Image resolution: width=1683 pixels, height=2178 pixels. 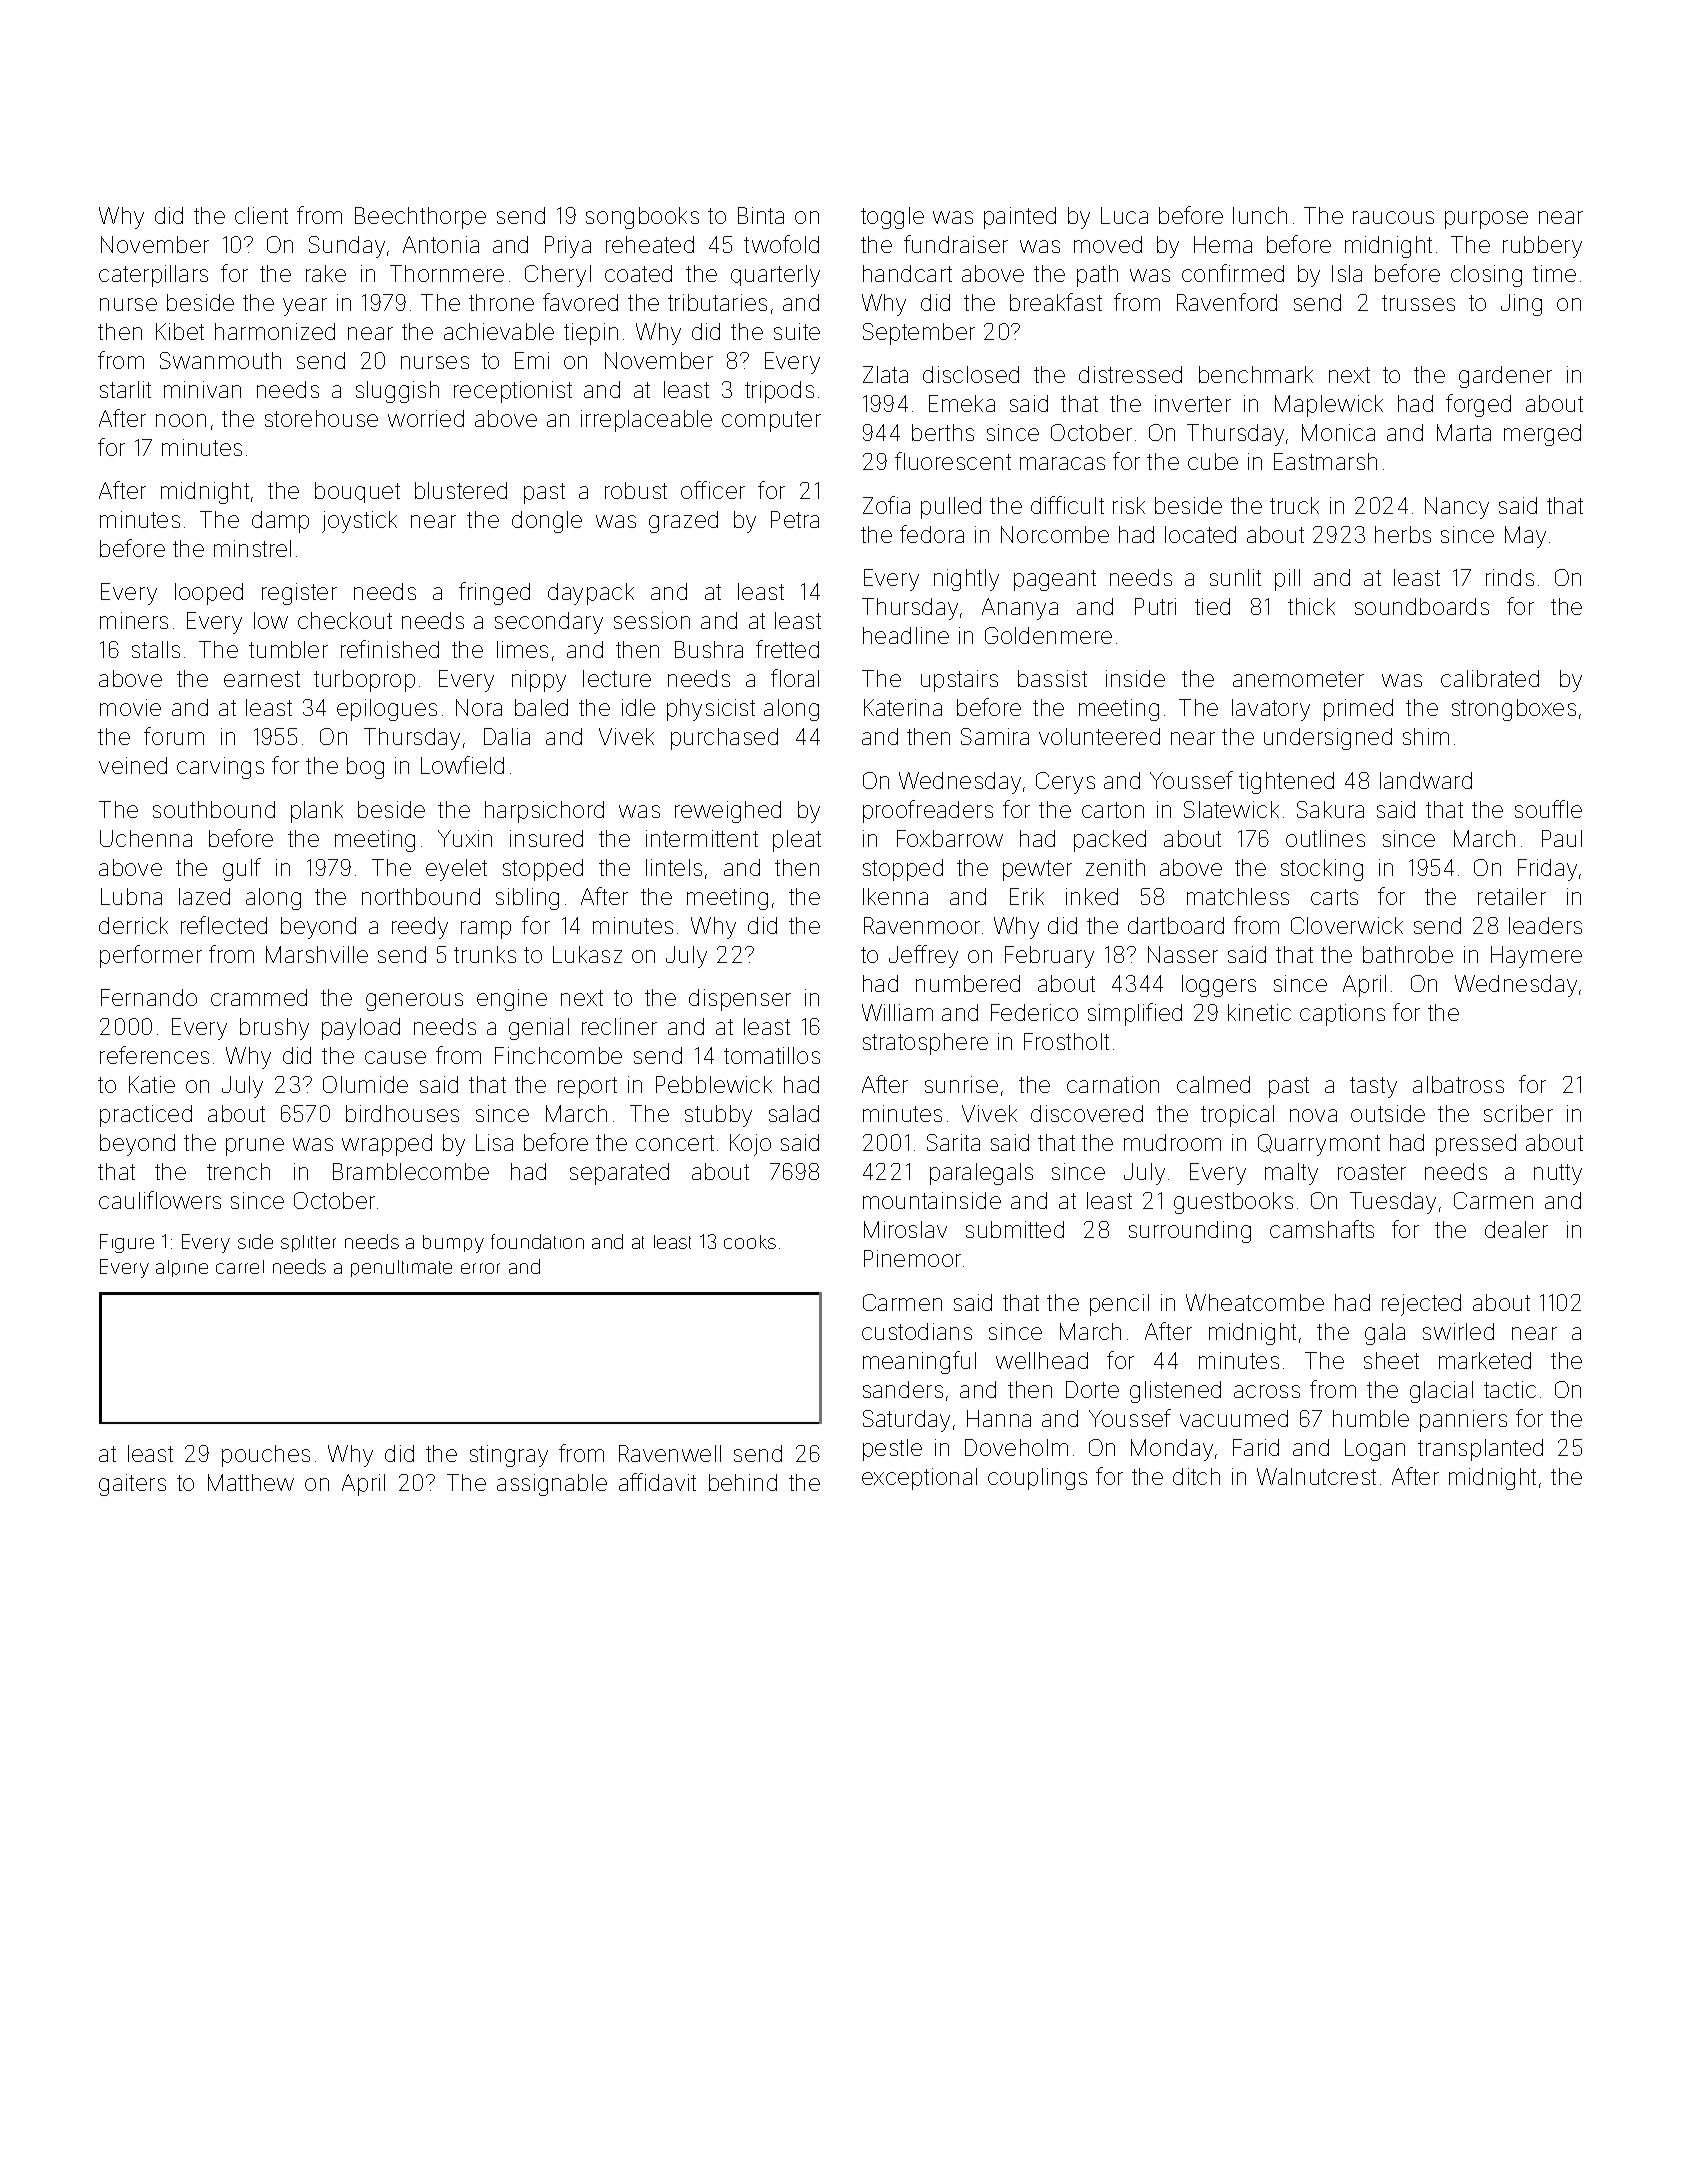 I want to click on Luca, so click(x=1124, y=215).
